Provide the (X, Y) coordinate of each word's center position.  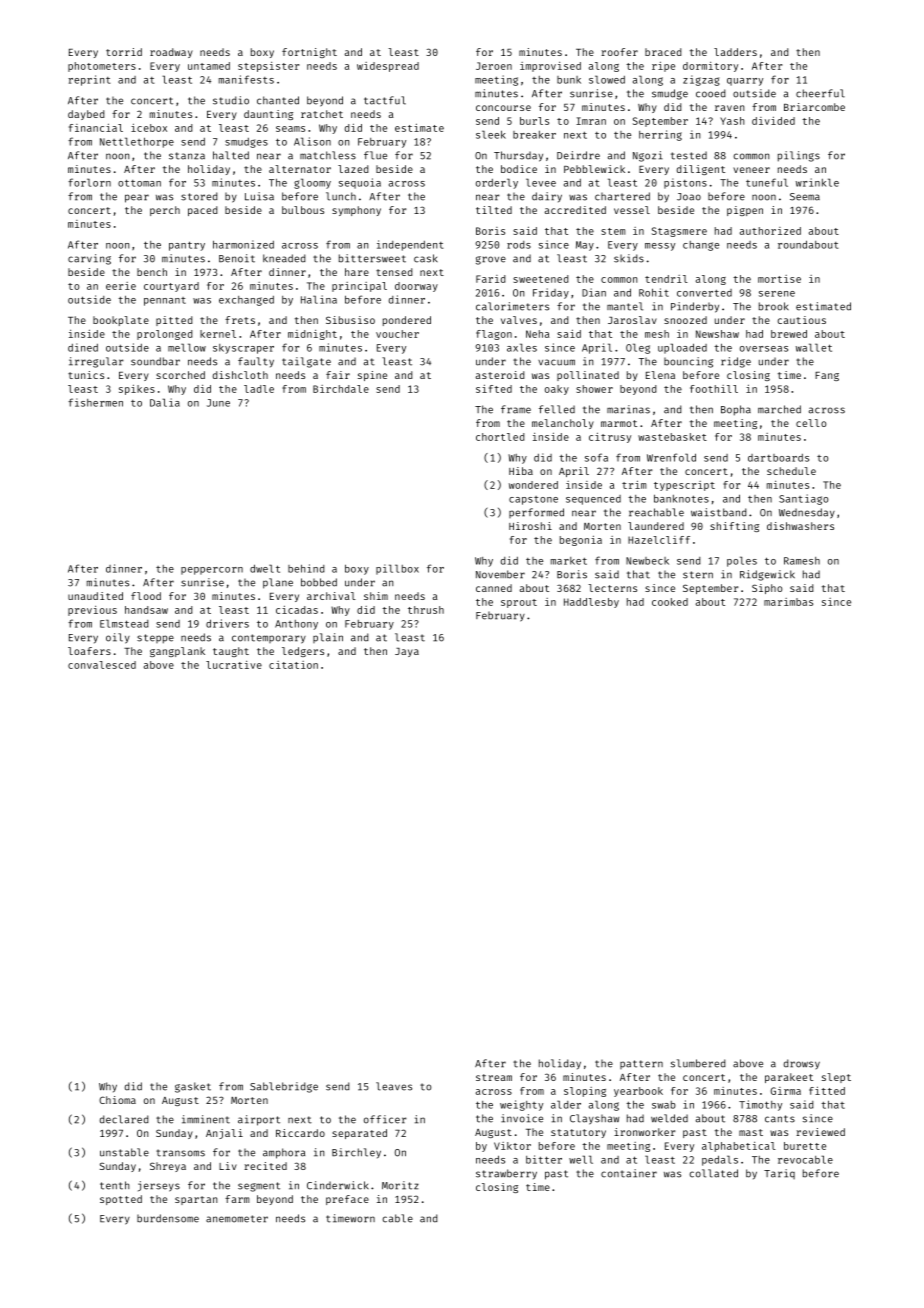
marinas (628, 409)
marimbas (788, 602)
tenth (115, 1185)
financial (96, 128)
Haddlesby (591, 603)
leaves (394, 1086)
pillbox (397, 569)
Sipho (767, 589)
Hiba (521, 471)
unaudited (95, 596)
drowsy (802, 1064)
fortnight (309, 53)
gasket (193, 1087)
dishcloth (240, 375)
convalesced (102, 665)
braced (663, 52)
